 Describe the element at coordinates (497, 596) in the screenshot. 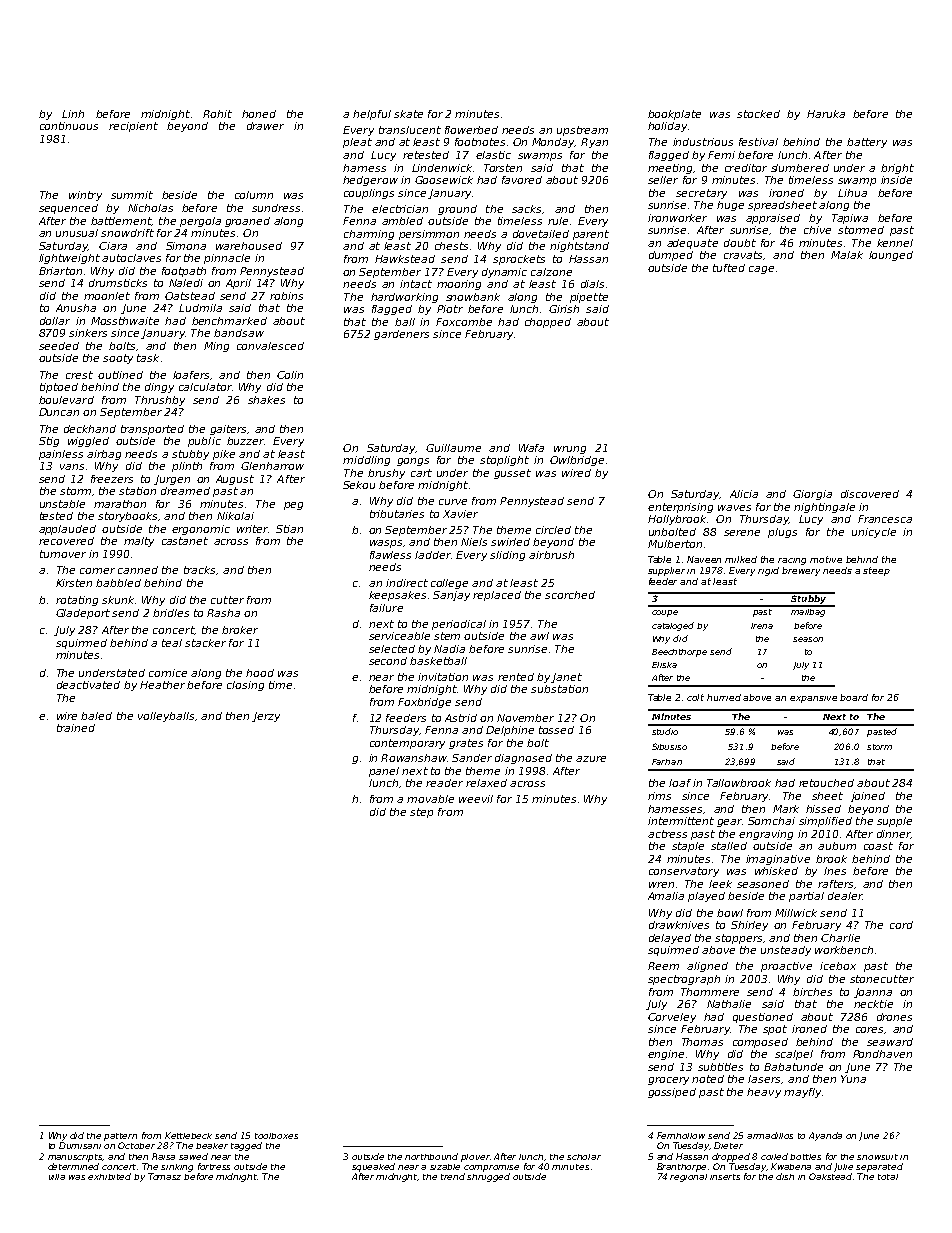

I see `replaced` at that location.
